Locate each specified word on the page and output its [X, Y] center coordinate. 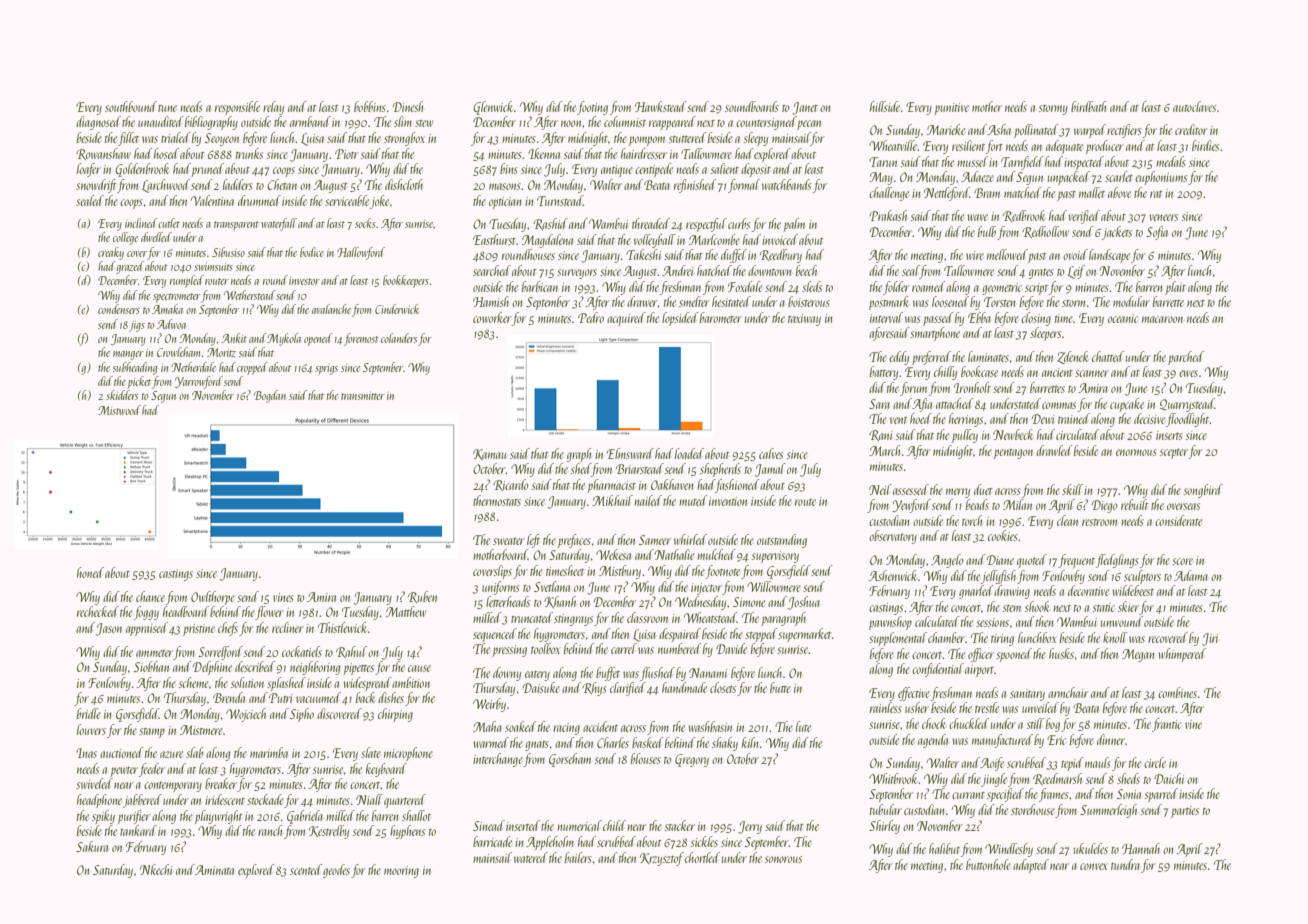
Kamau [489, 454]
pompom [647, 141]
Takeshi [643, 254]
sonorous [783, 859]
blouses [646, 758]
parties [1185, 812]
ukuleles [1091, 848]
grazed [130, 267]
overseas [1183, 506]
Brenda [229, 697]
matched [1023, 192]
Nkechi [156, 869]
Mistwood [119, 410]
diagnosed [98, 123]
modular [1131, 301]
